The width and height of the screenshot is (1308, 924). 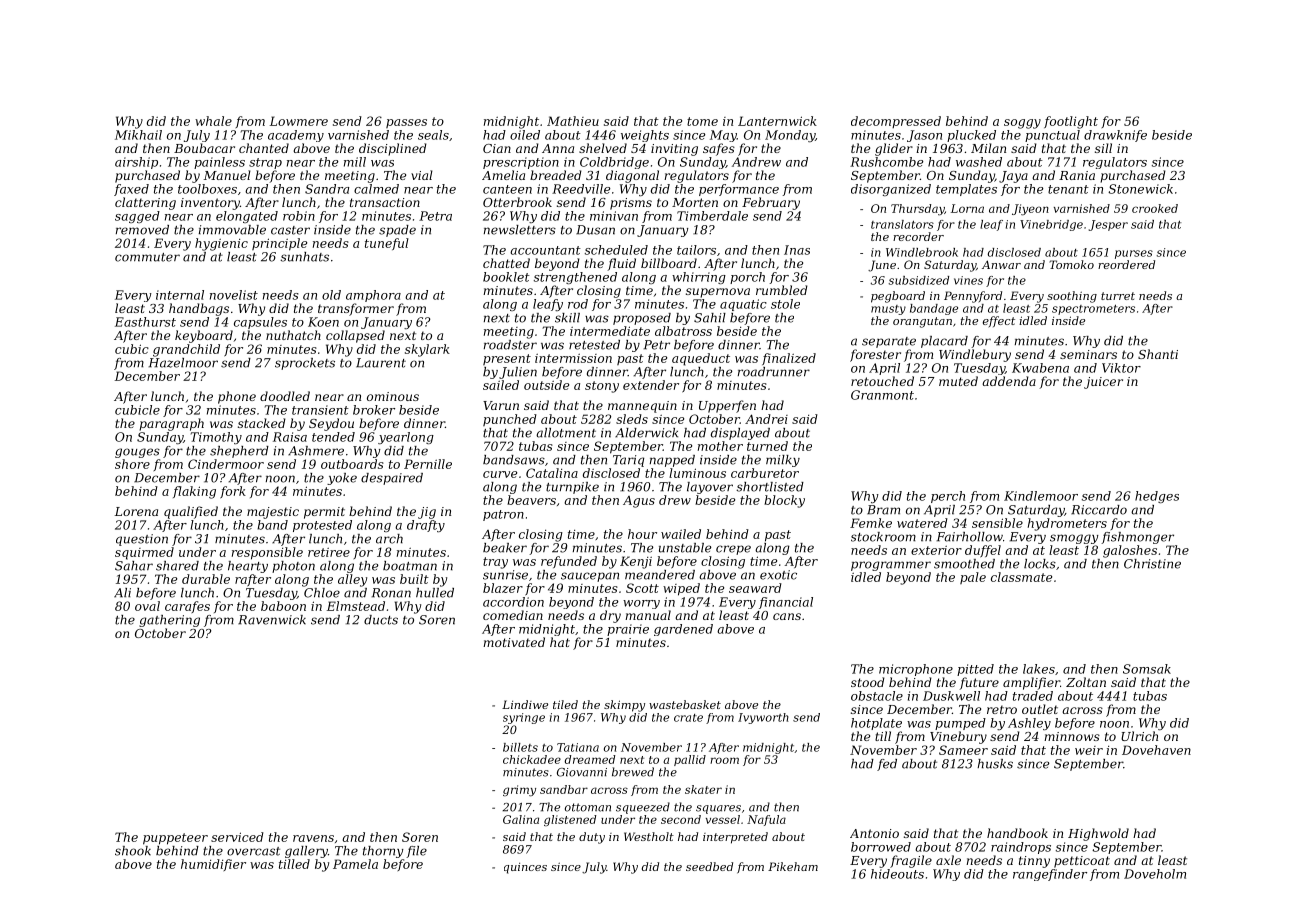 I want to click on locks, so click(x=1040, y=564).
